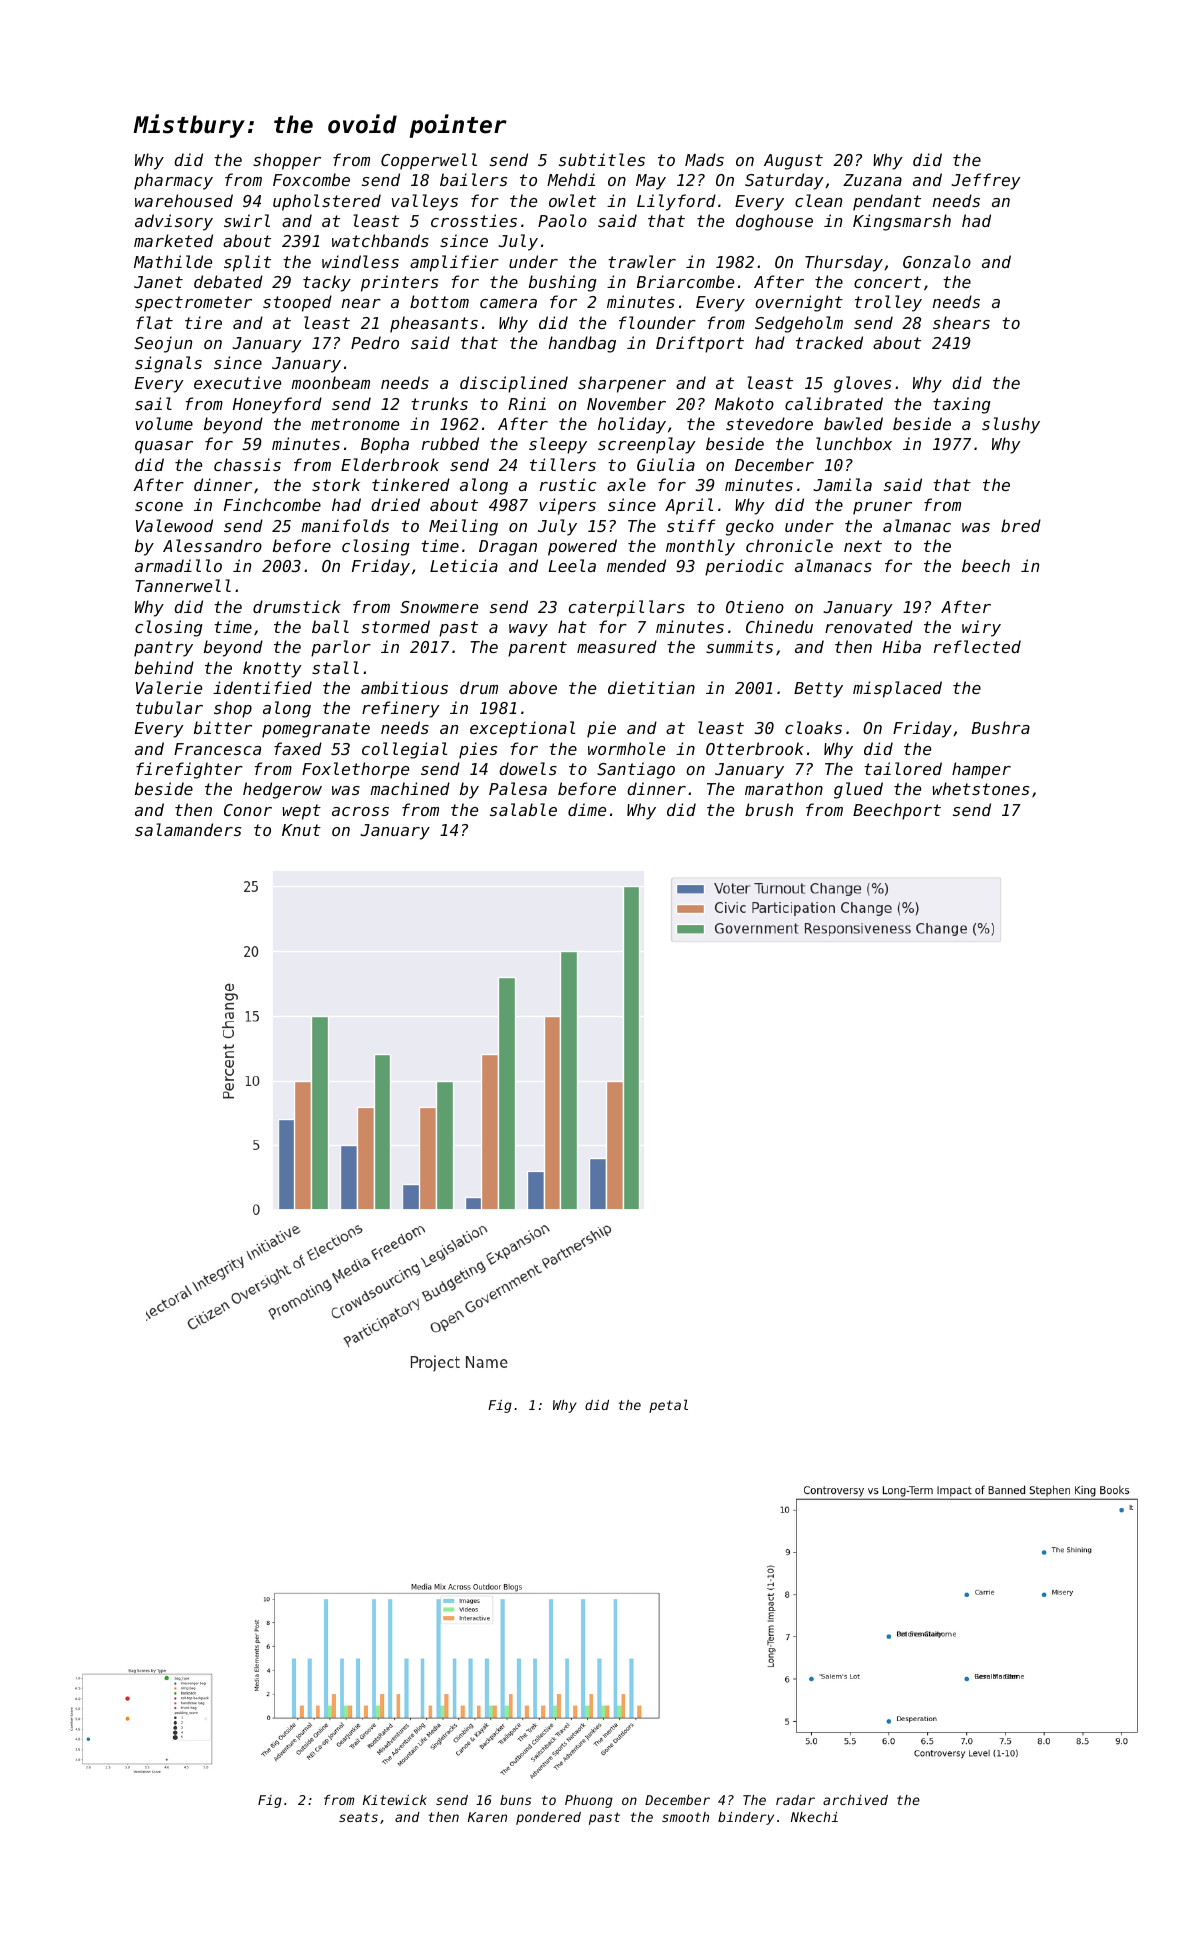  Describe the element at coordinates (855, 1800) in the image. I see `archived` at that location.
